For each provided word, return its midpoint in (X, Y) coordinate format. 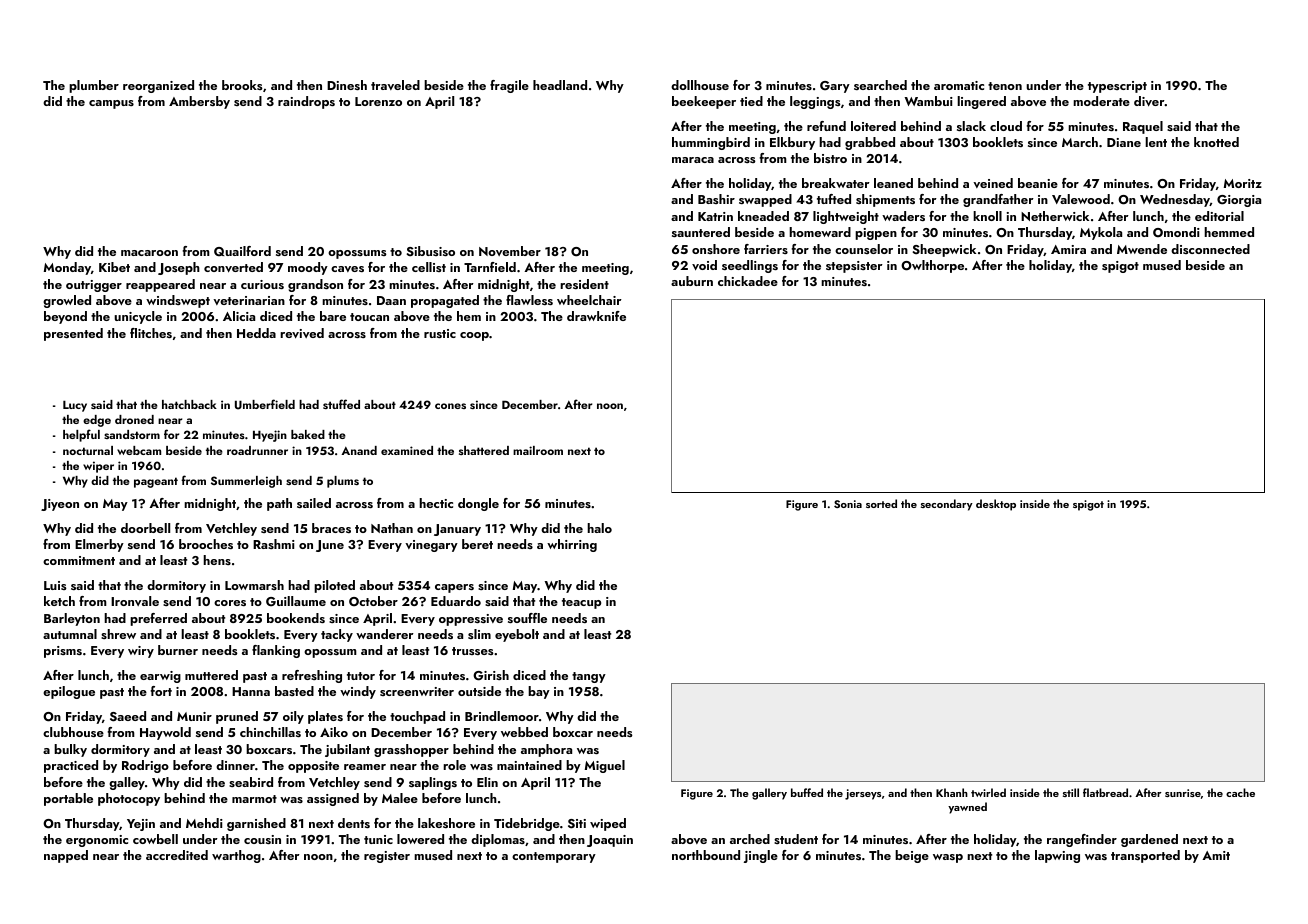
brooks (242, 85)
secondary (947, 505)
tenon (1005, 86)
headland (560, 85)
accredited (177, 855)
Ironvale (135, 601)
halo (599, 528)
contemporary (554, 857)
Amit (1216, 855)
